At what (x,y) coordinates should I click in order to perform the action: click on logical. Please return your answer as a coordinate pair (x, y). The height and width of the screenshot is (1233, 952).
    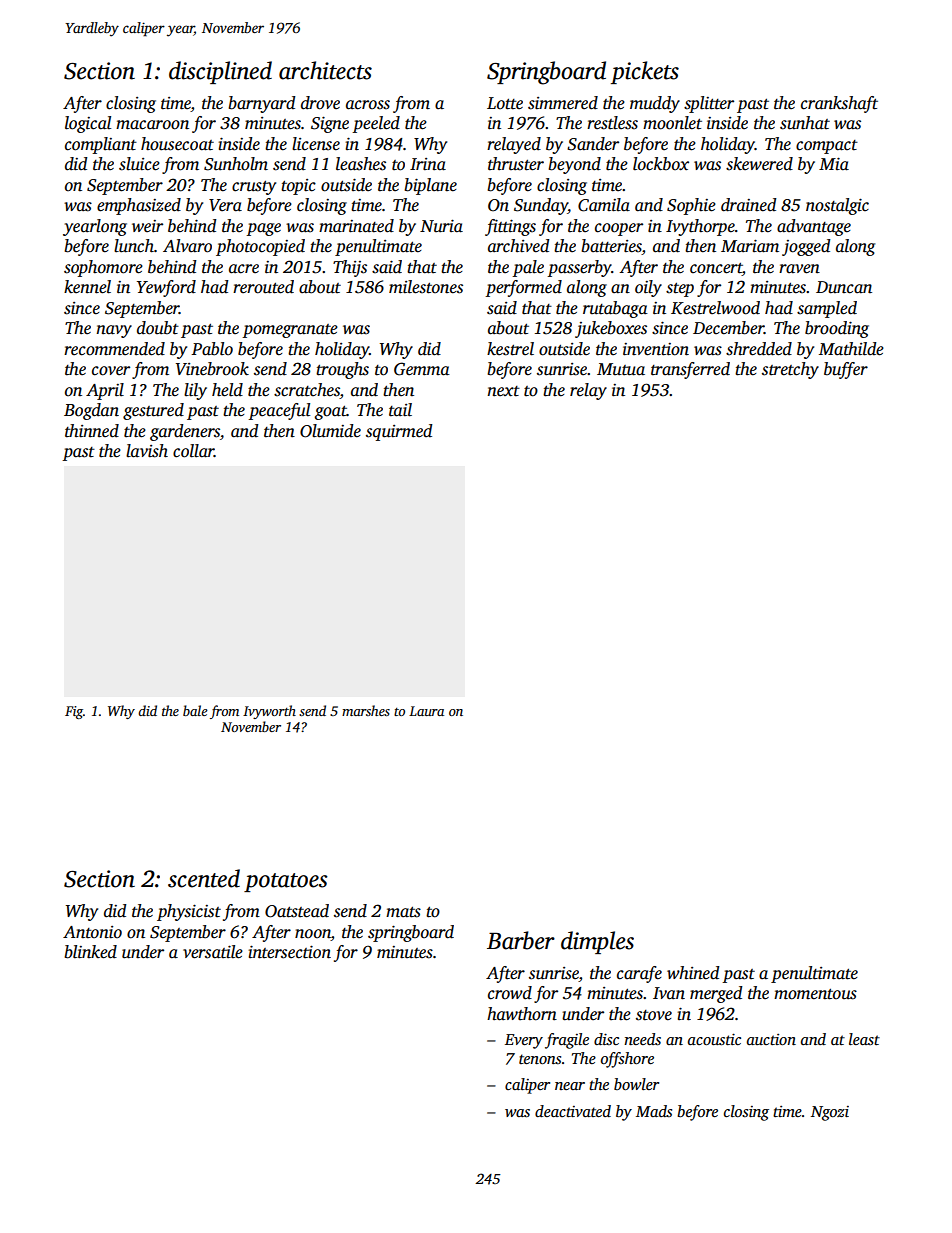
    Looking at the image, I should click on (88, 124).
